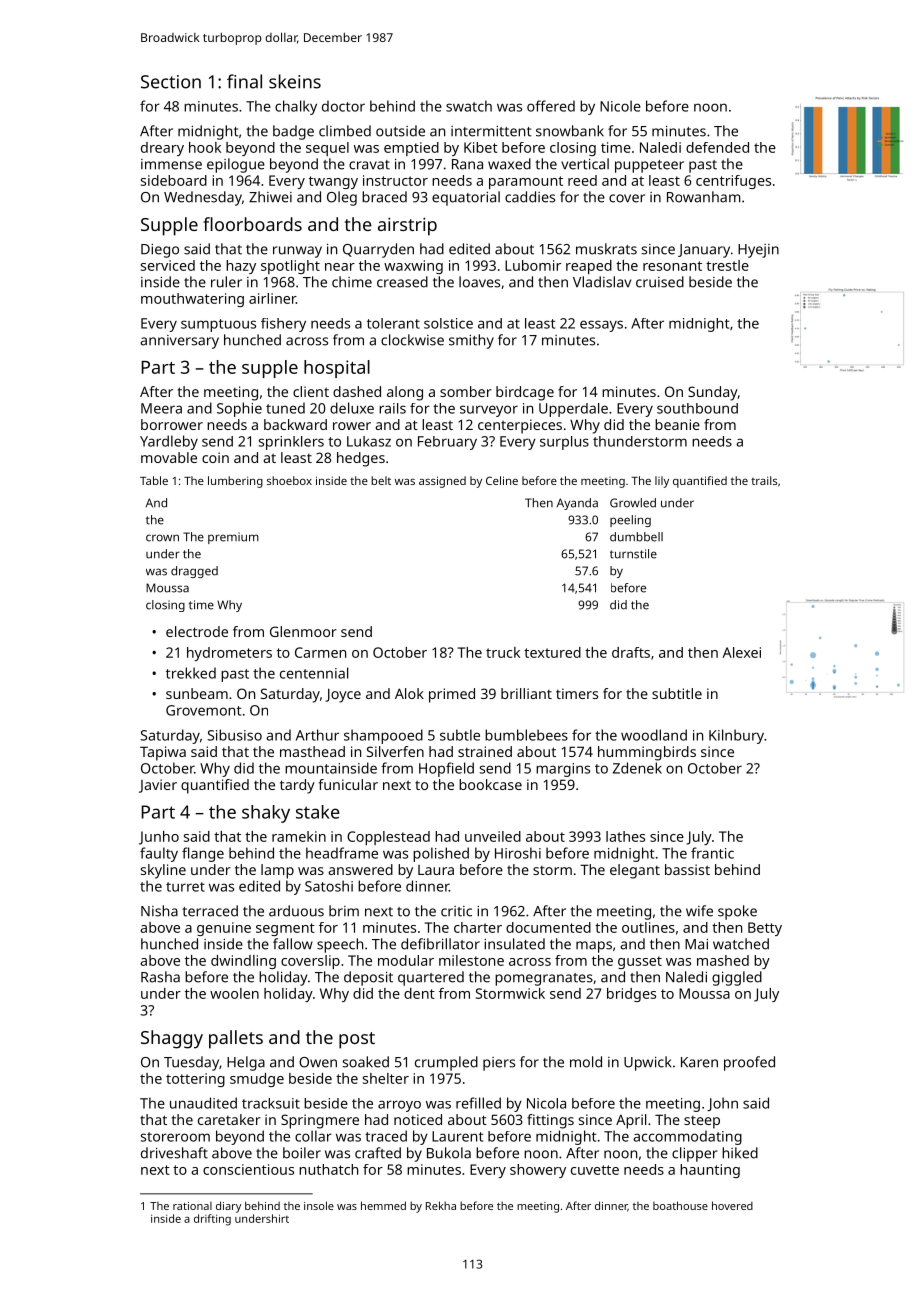 The width and height of the screenshot is (924, 1314). I want to click on Tapiwa, so click(163, 753).
